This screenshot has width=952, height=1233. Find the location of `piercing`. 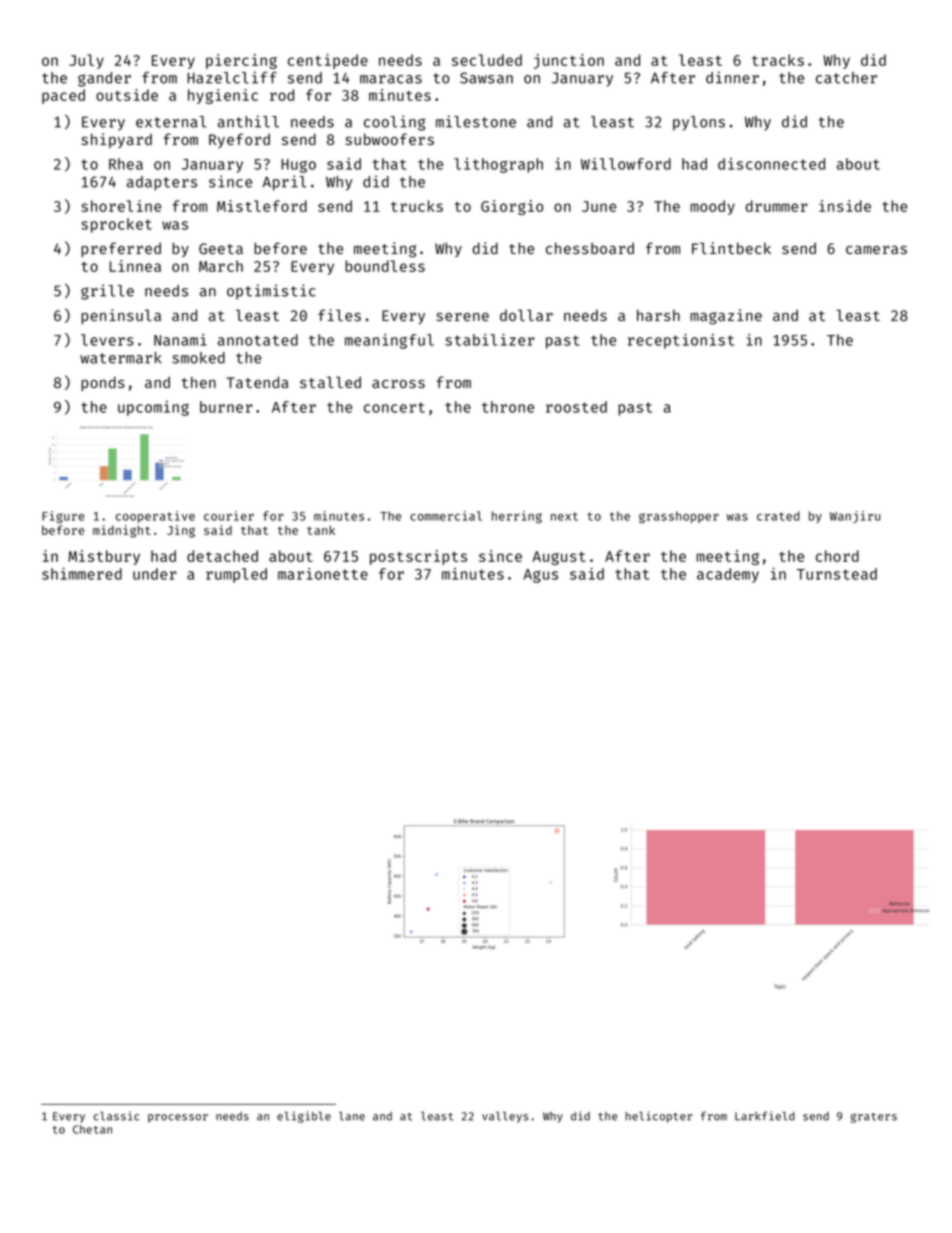

piercing is located at coordinates (241, 61).
